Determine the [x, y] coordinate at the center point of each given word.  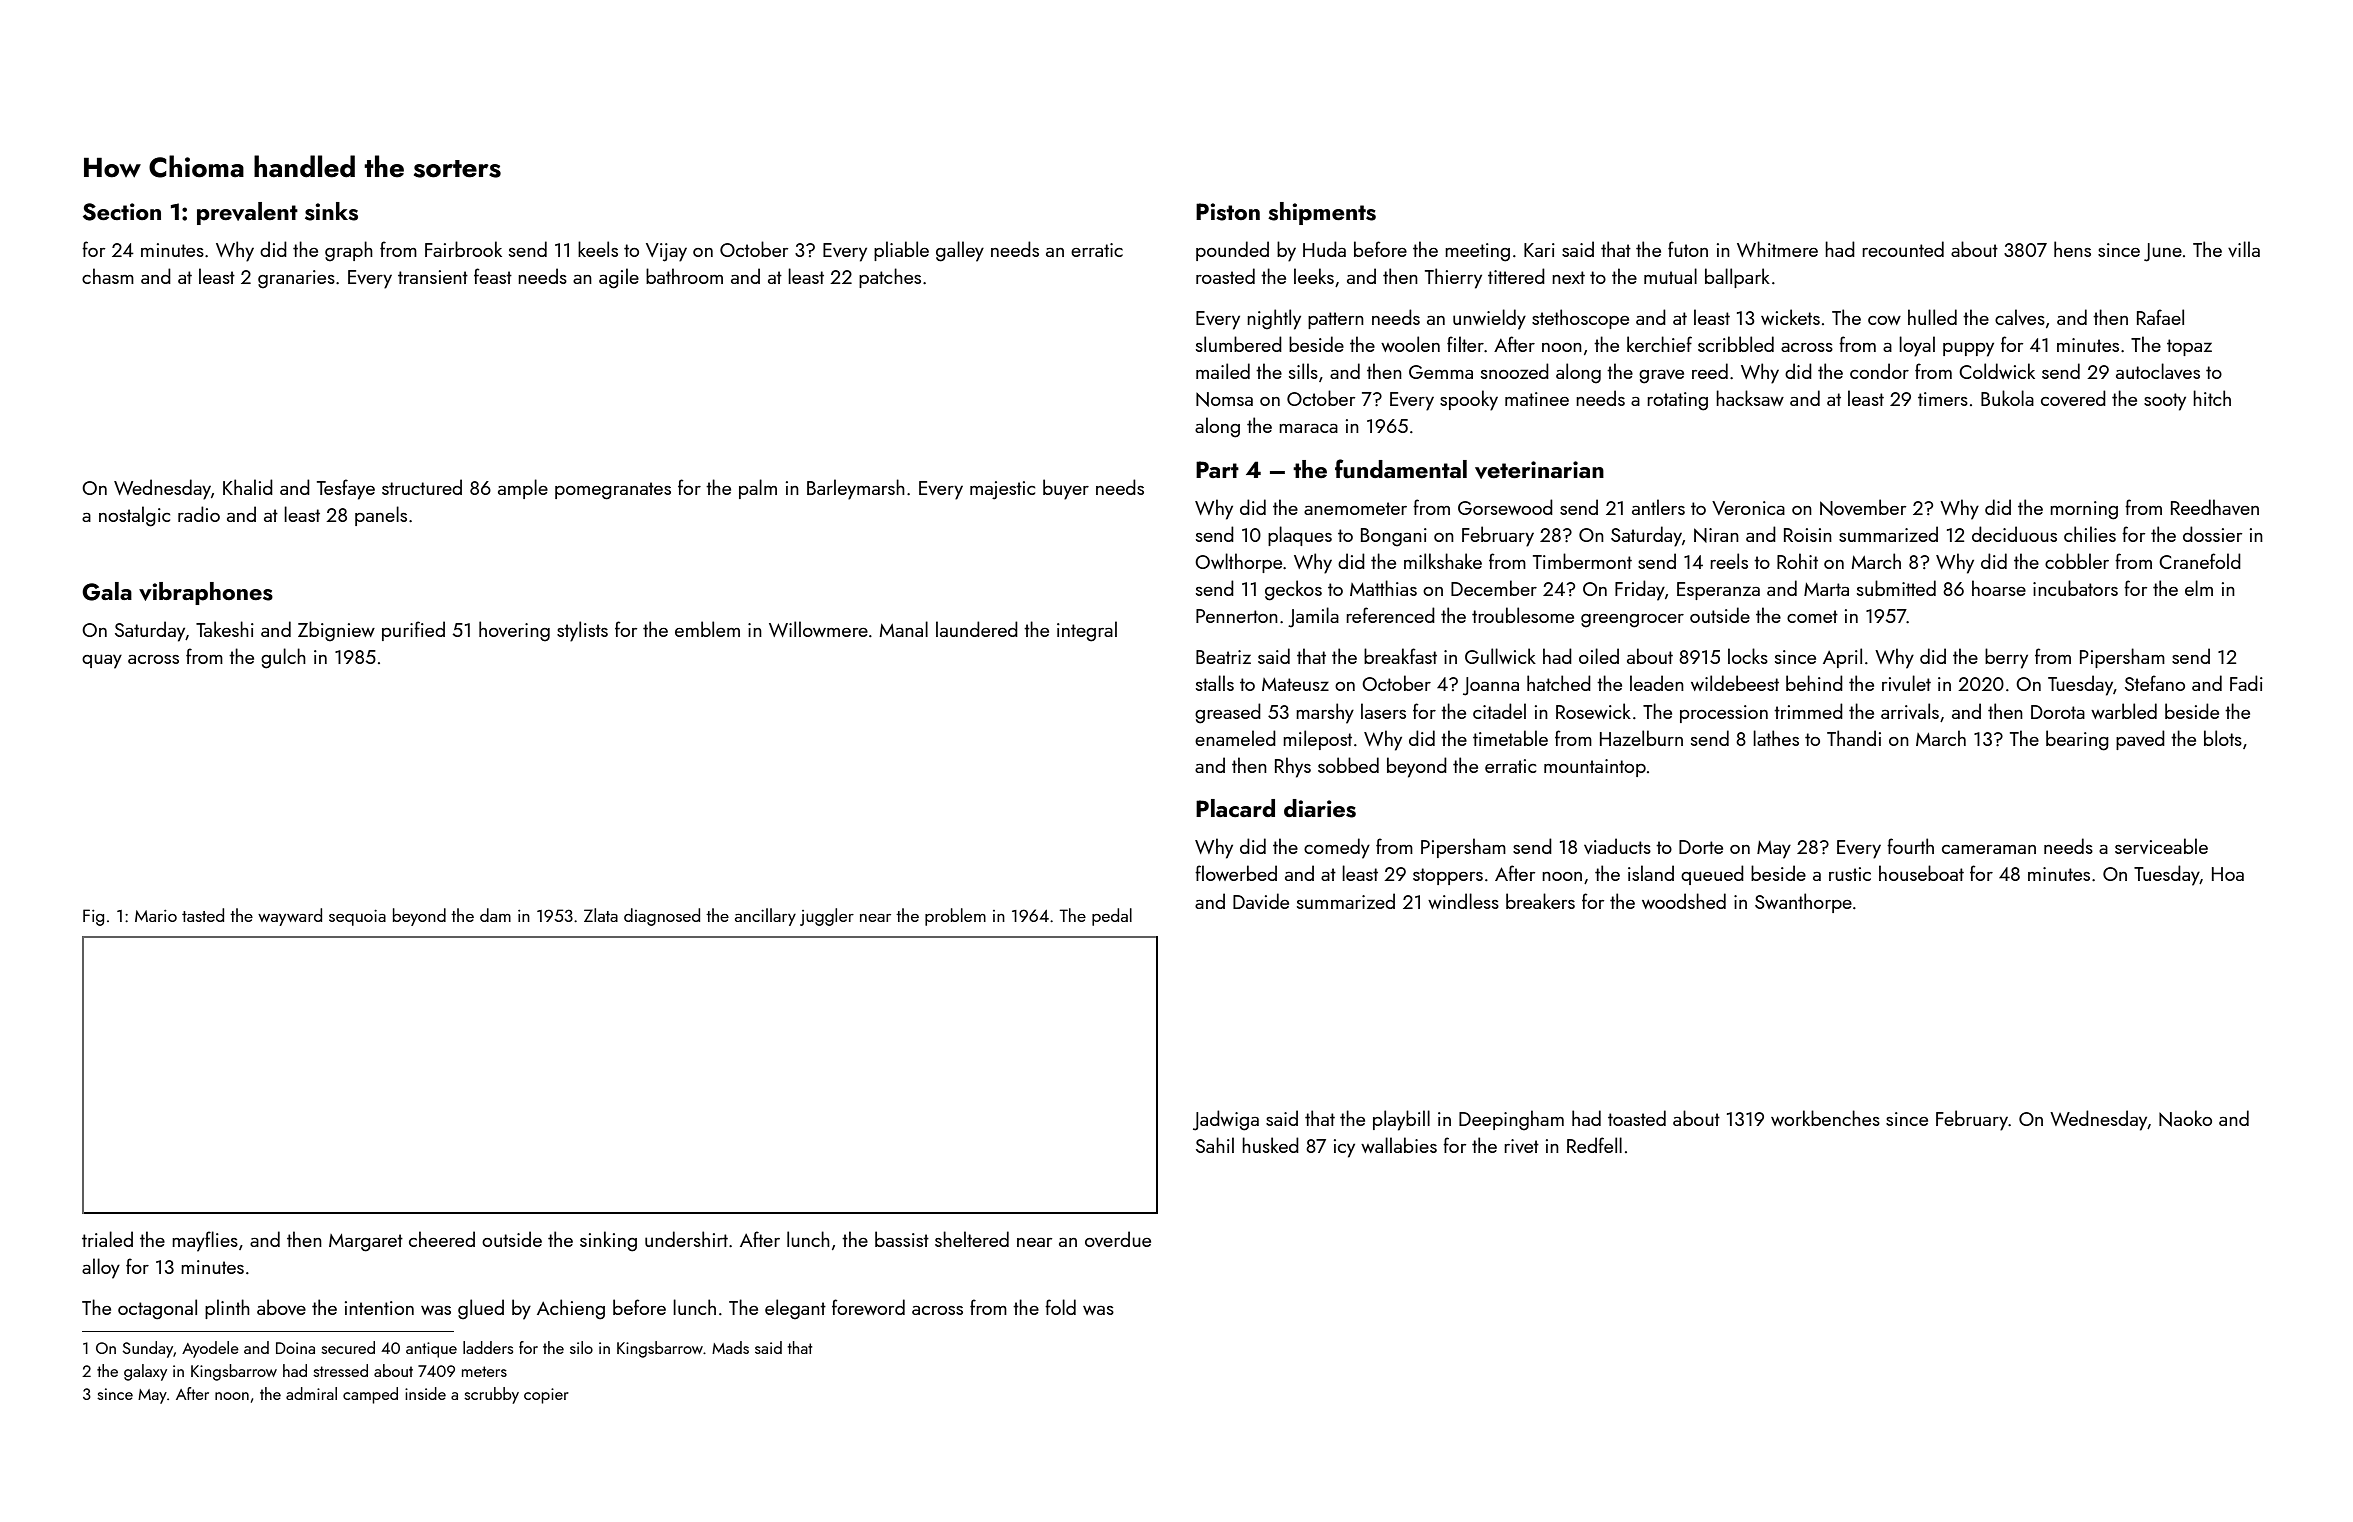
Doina [295, 1348]
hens [2072, 249]
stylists [582, 631]
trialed [107, 1239]
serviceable [2161, 846]
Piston [1228, 212]
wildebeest [1735, 683]
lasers [1383, 711]
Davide [1261, 901]
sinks [331, 211]
